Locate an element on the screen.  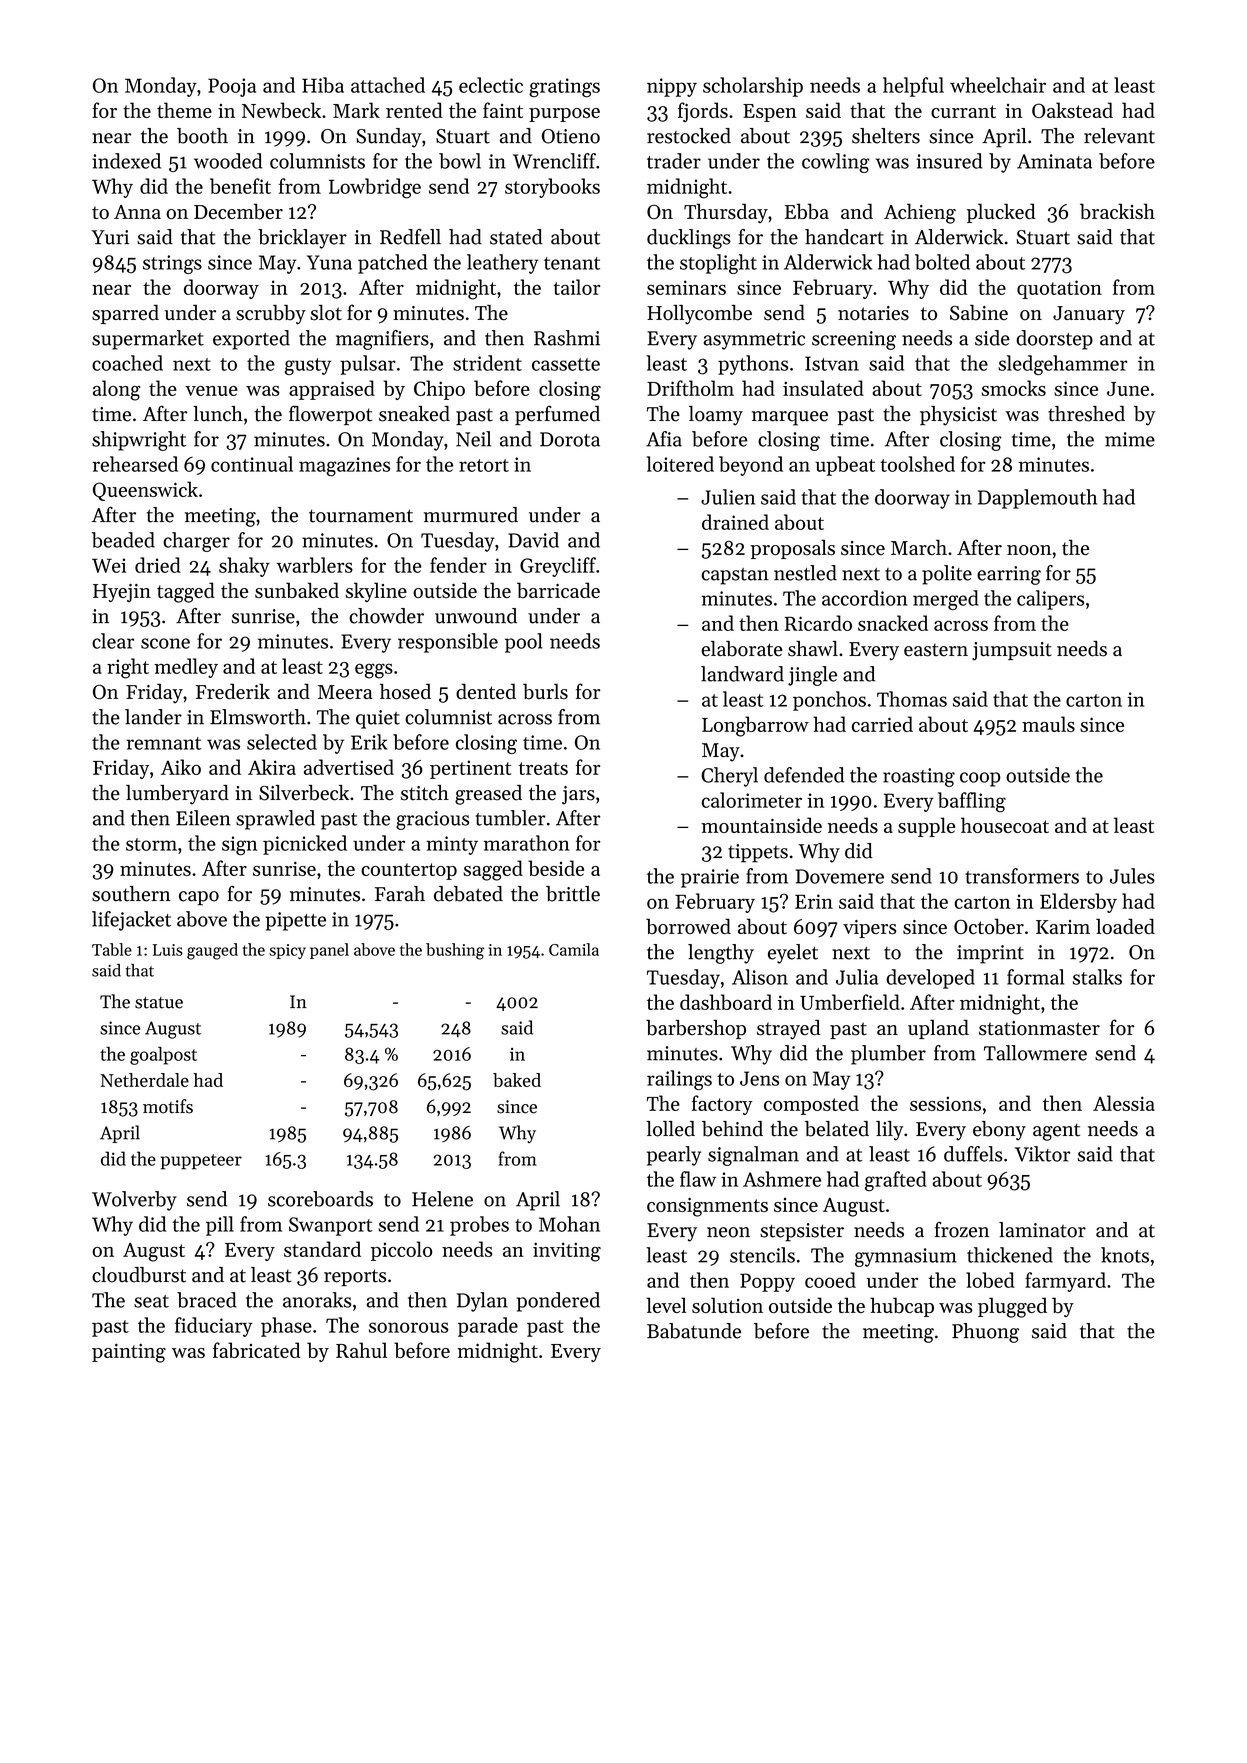
anoraks is located at coordinates (317, 1300).
